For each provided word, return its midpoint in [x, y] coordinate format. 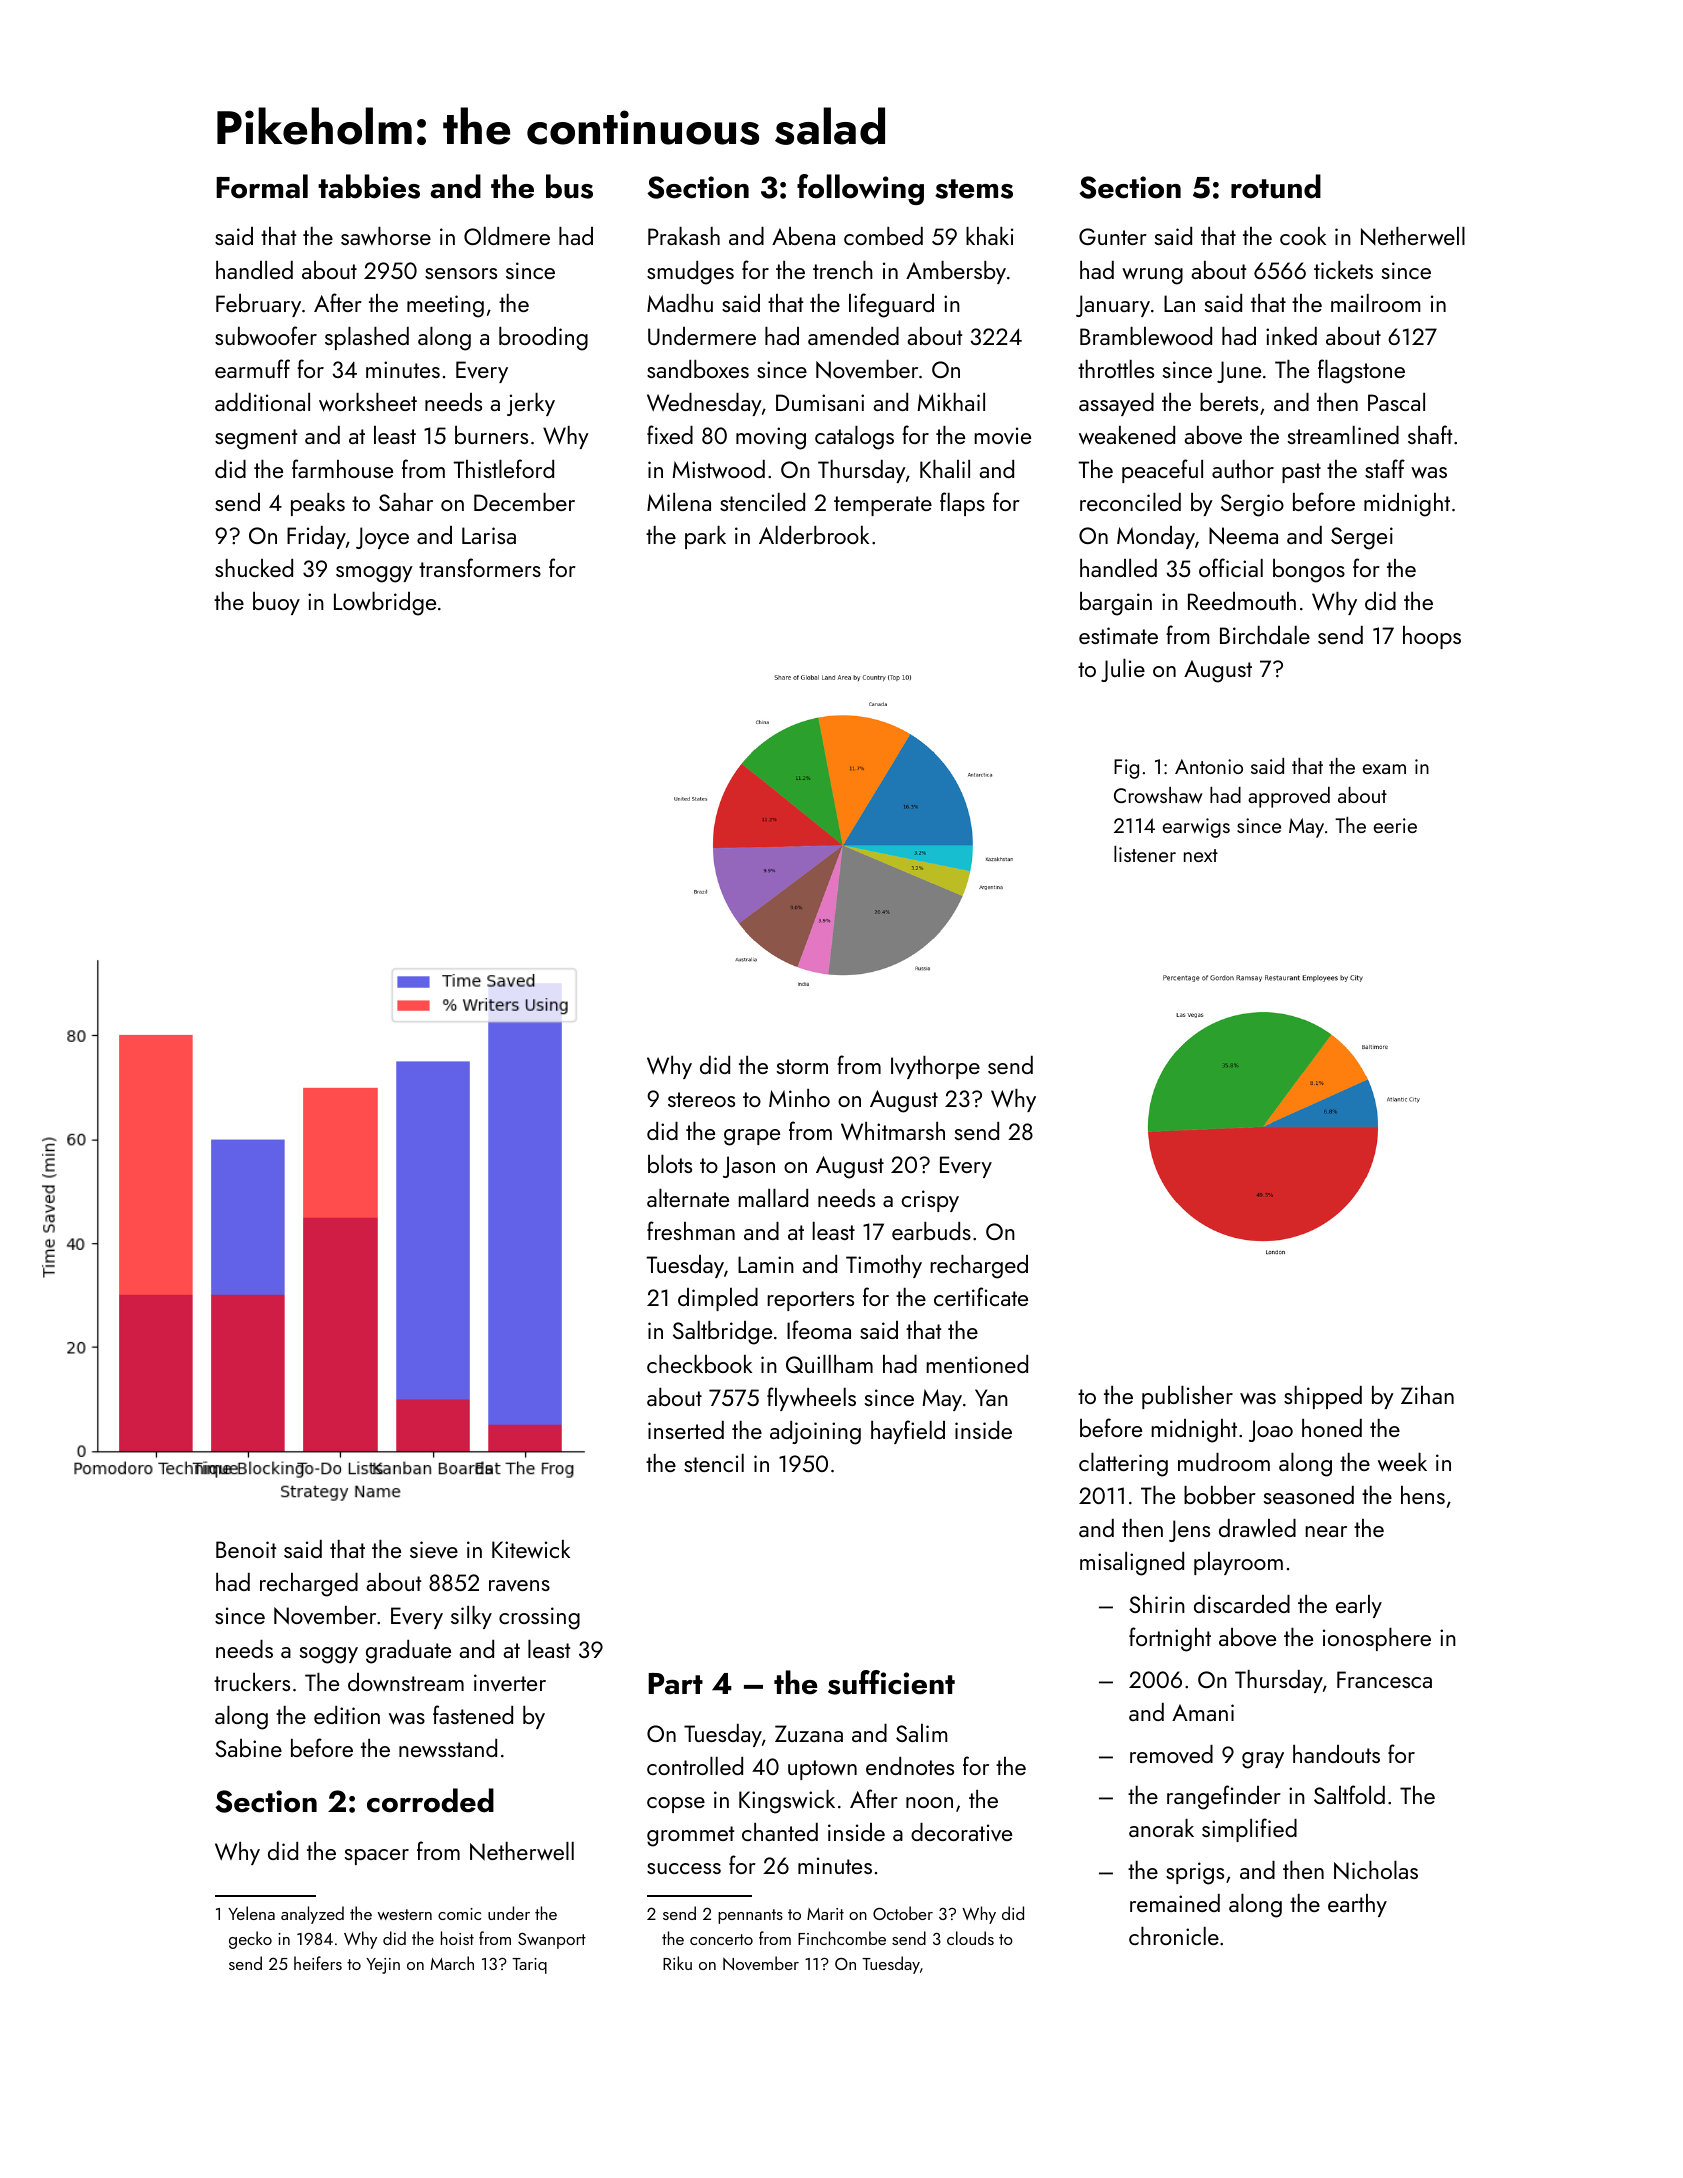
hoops [1432, 637]
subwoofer [266, 336]
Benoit [246, 1549]
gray [1263, 1760]
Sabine [248, 1748]
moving [771, 438]
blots [670, 1164]
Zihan [1427, 1395]
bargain [1116, 604]
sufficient [891, 1682]
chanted [780, 1832]
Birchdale [1265, 635]
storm [802, 1066]
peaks [318, 504]
